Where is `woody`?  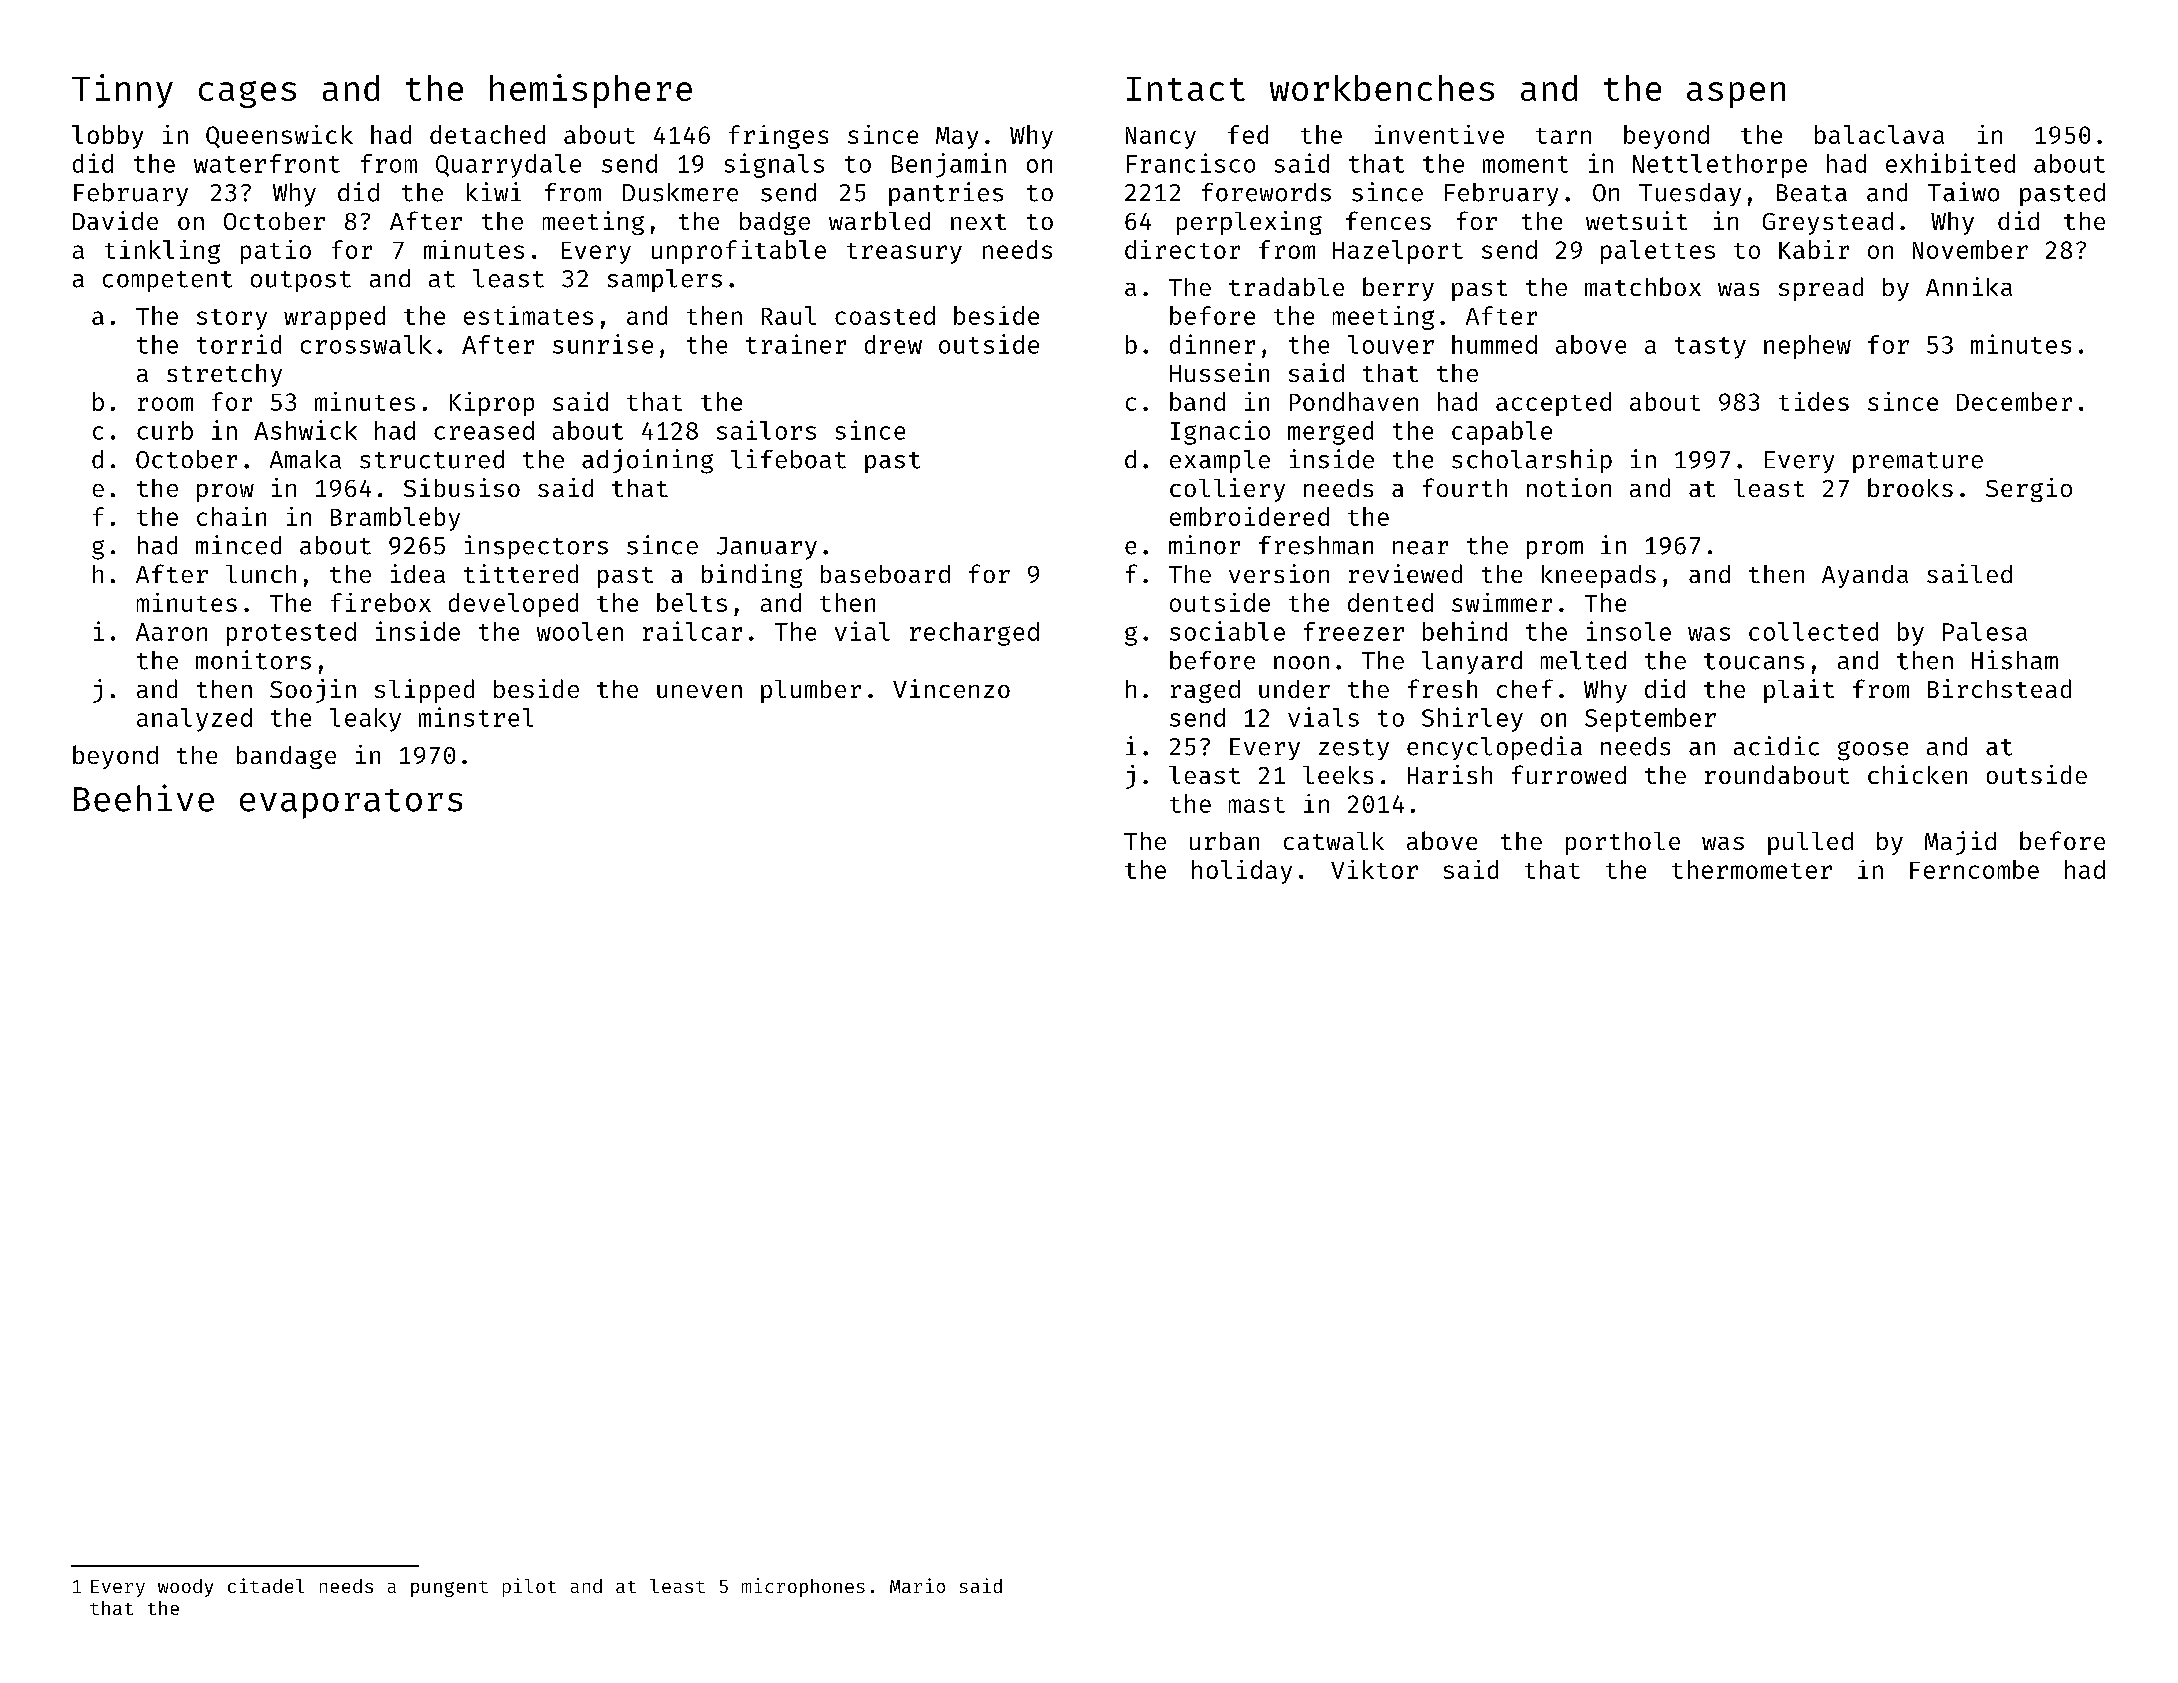 woody is located at coordinates (185, 1588).
